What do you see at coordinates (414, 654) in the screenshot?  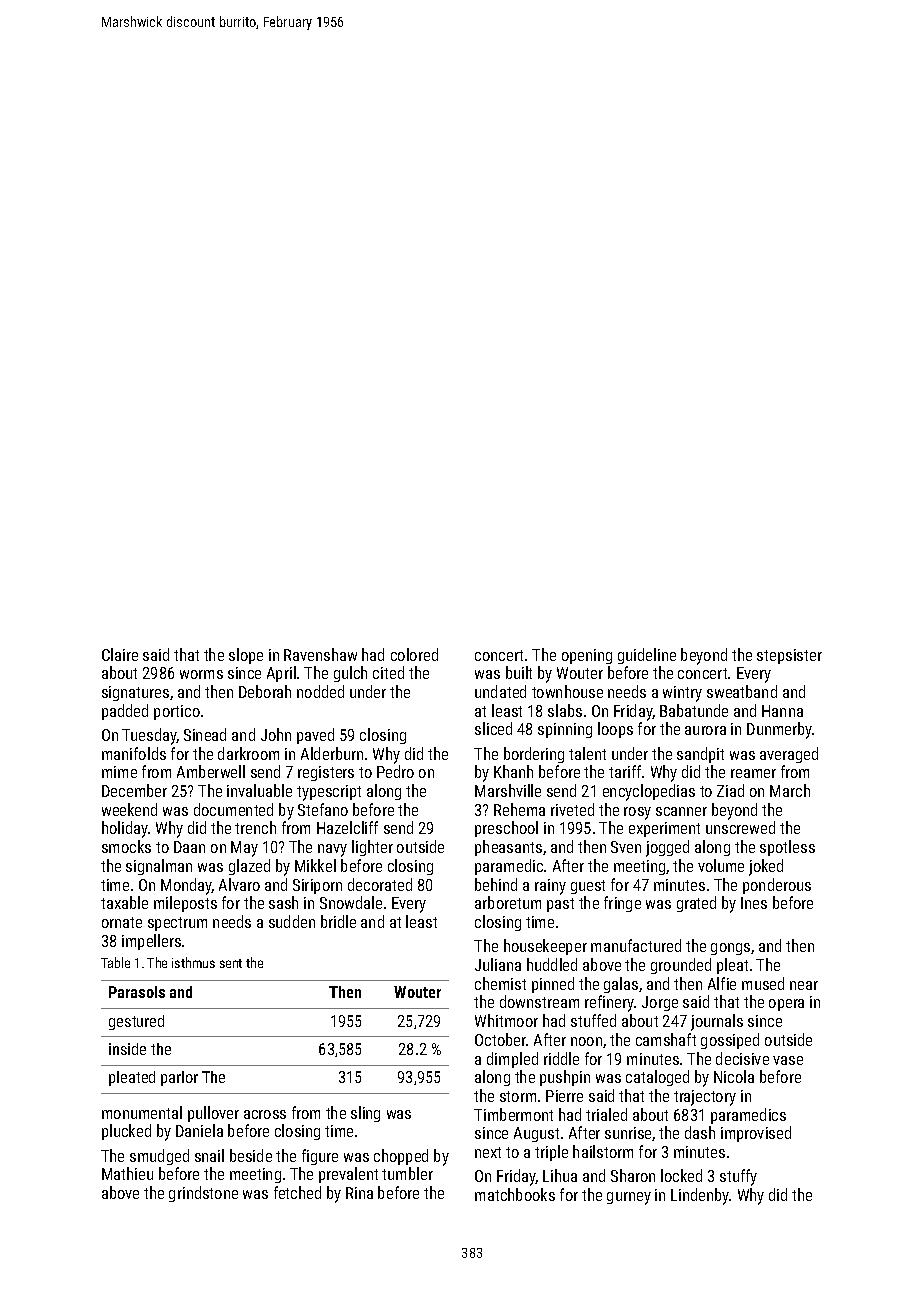 I see `colored` at bounding box center [414, 654].
